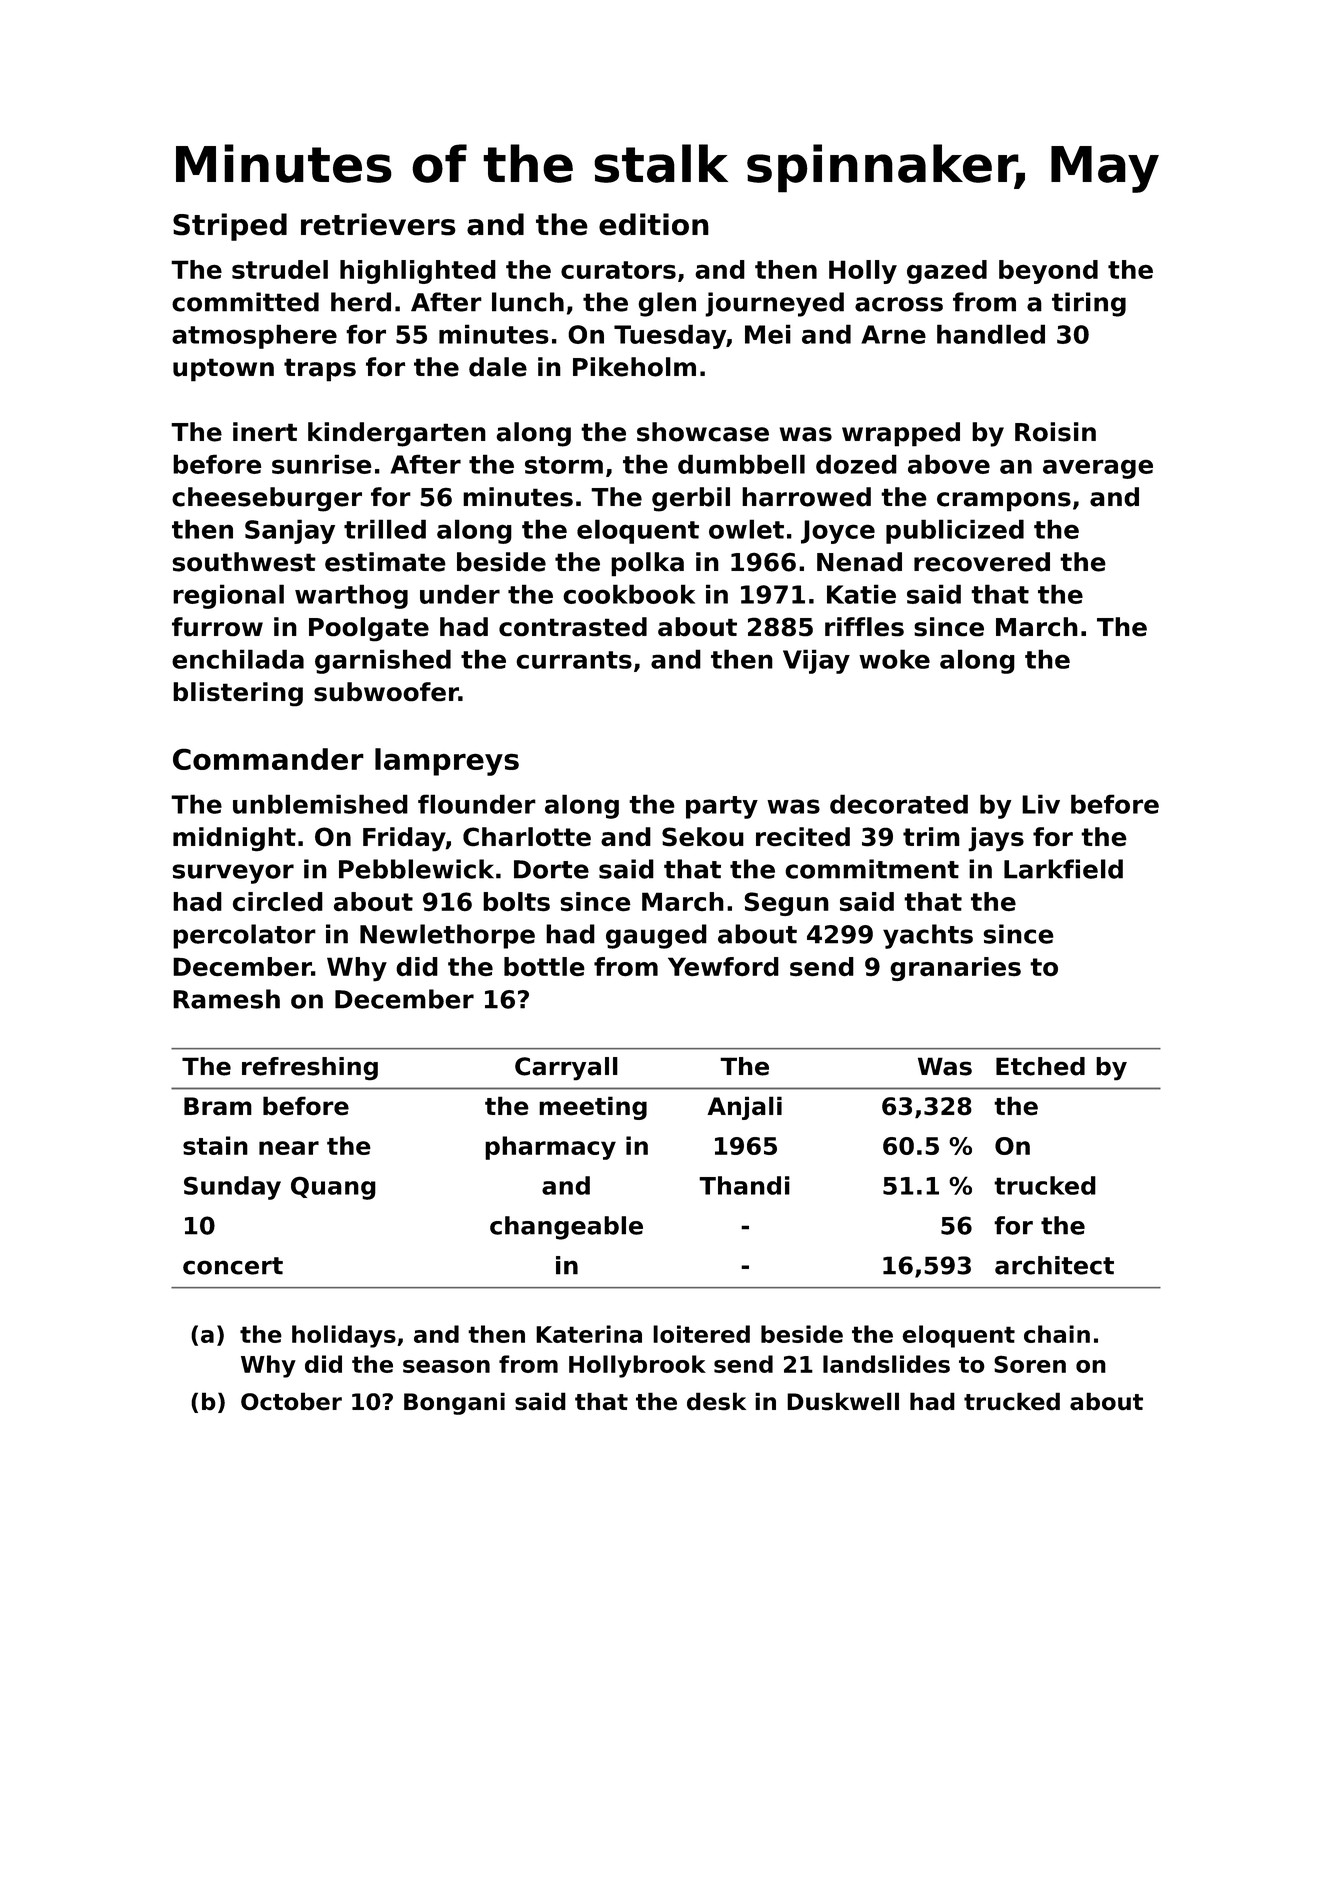  What do you see at coordinates (1089, 304) in the screenshot?
I see `tiring` at bounding box center [1089, 304].
